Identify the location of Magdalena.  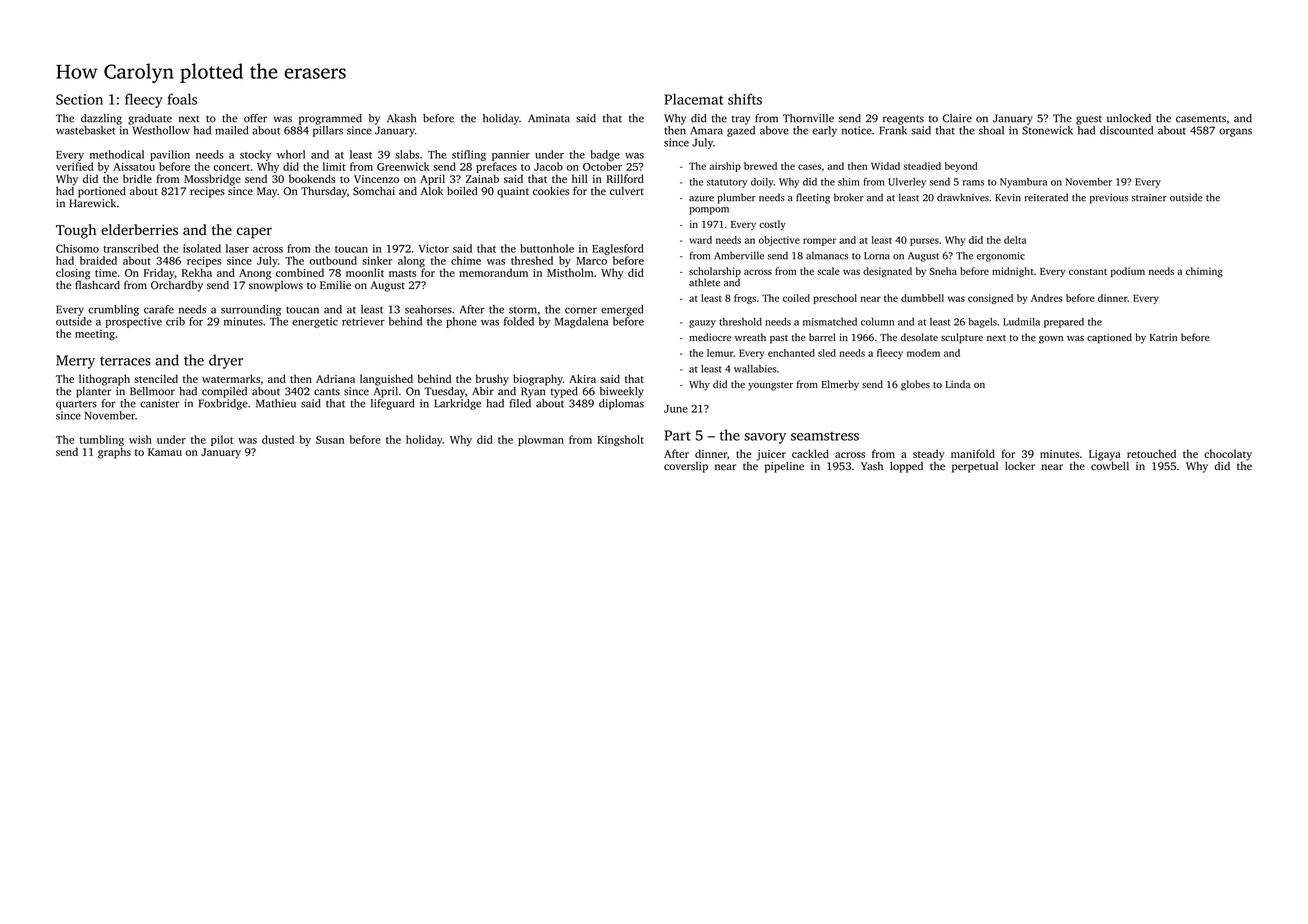
(581, 322).
